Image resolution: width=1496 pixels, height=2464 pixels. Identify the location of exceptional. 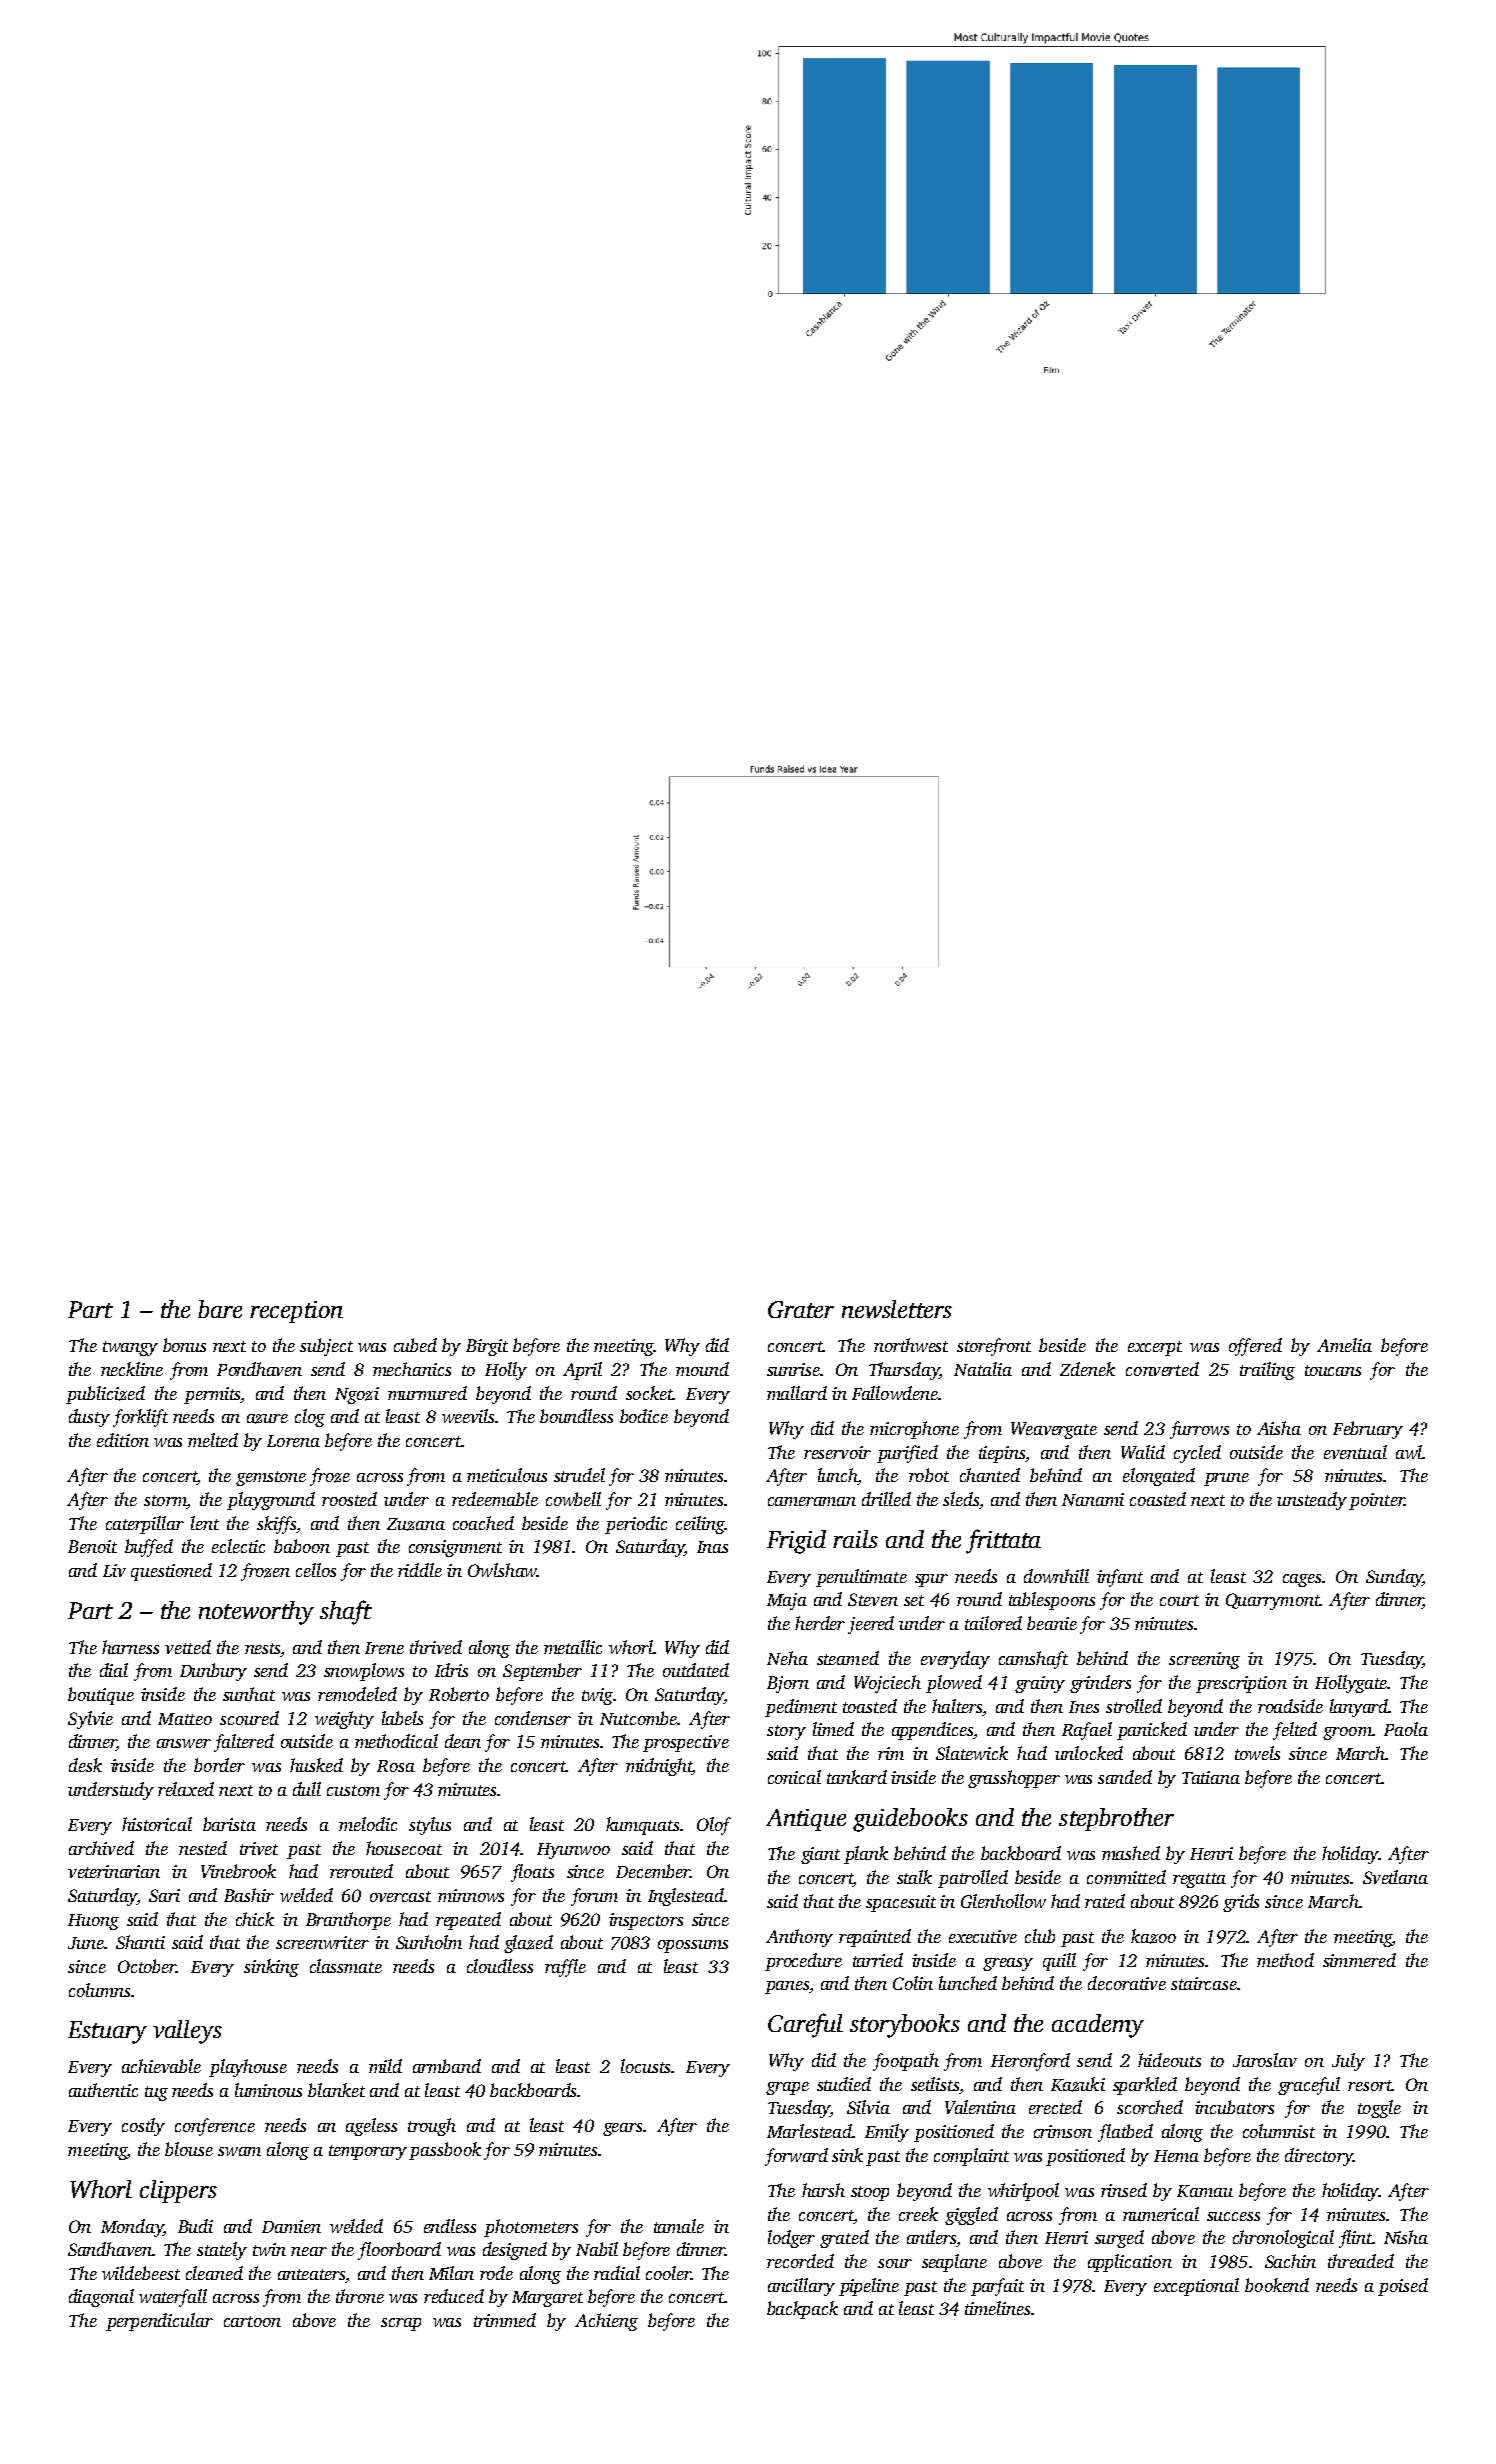
(1196, 2287).
